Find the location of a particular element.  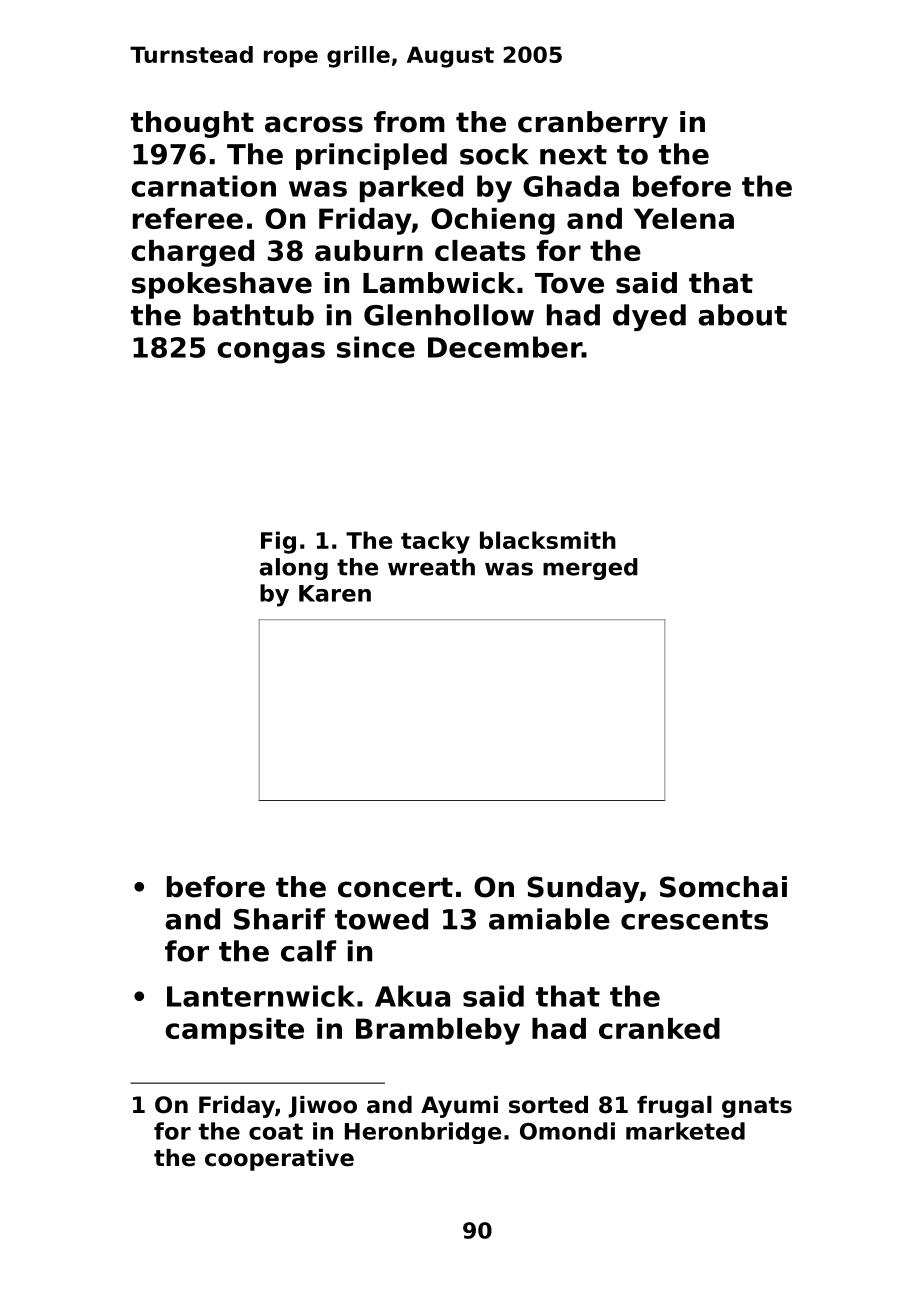

about is located at coordinates (742, 315).
